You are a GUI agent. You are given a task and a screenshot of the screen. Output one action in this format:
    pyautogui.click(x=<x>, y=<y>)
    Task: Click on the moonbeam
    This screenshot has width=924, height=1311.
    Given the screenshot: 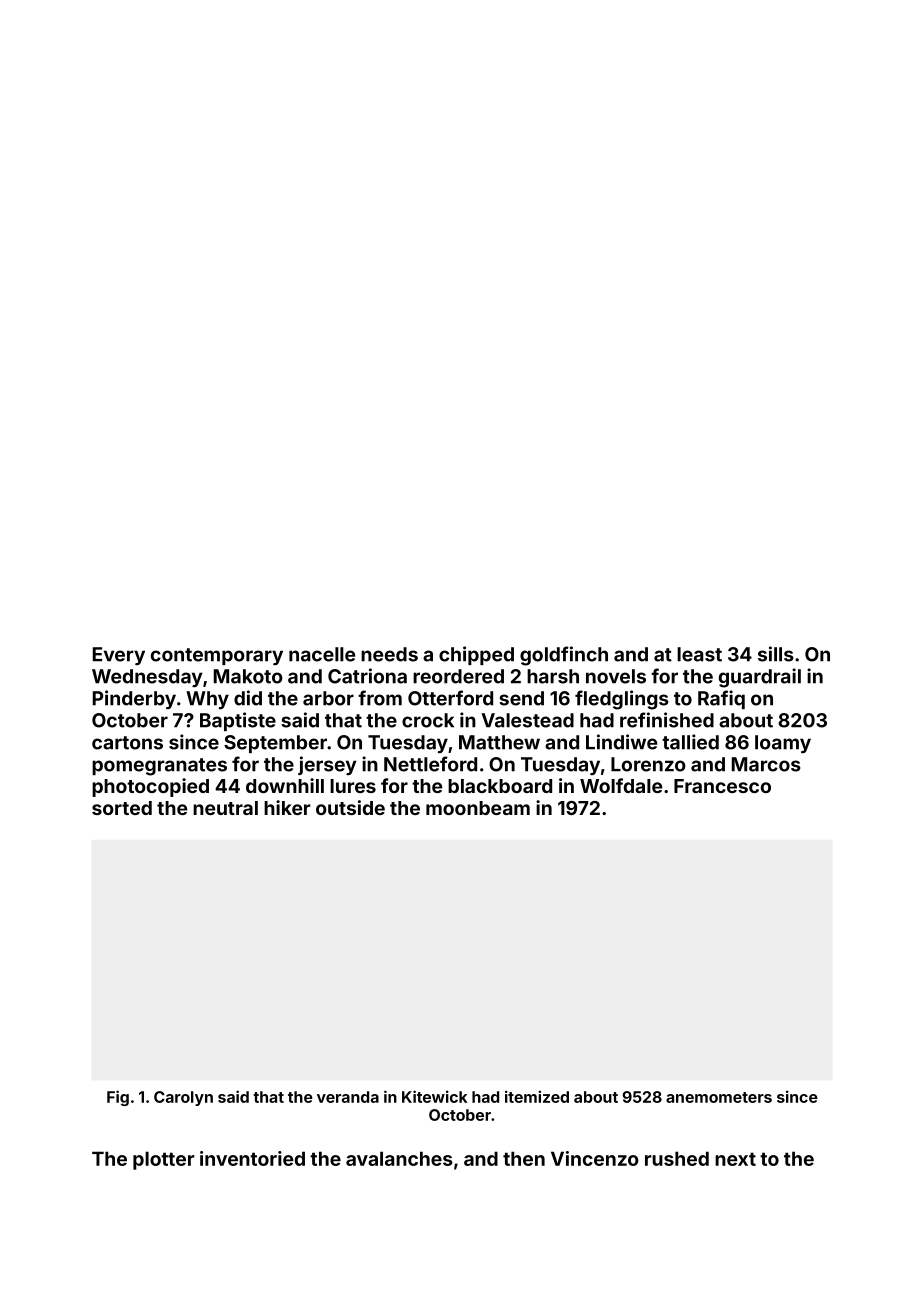 What is the action you would take?
    pyautogui.click(x=478, y=808)
